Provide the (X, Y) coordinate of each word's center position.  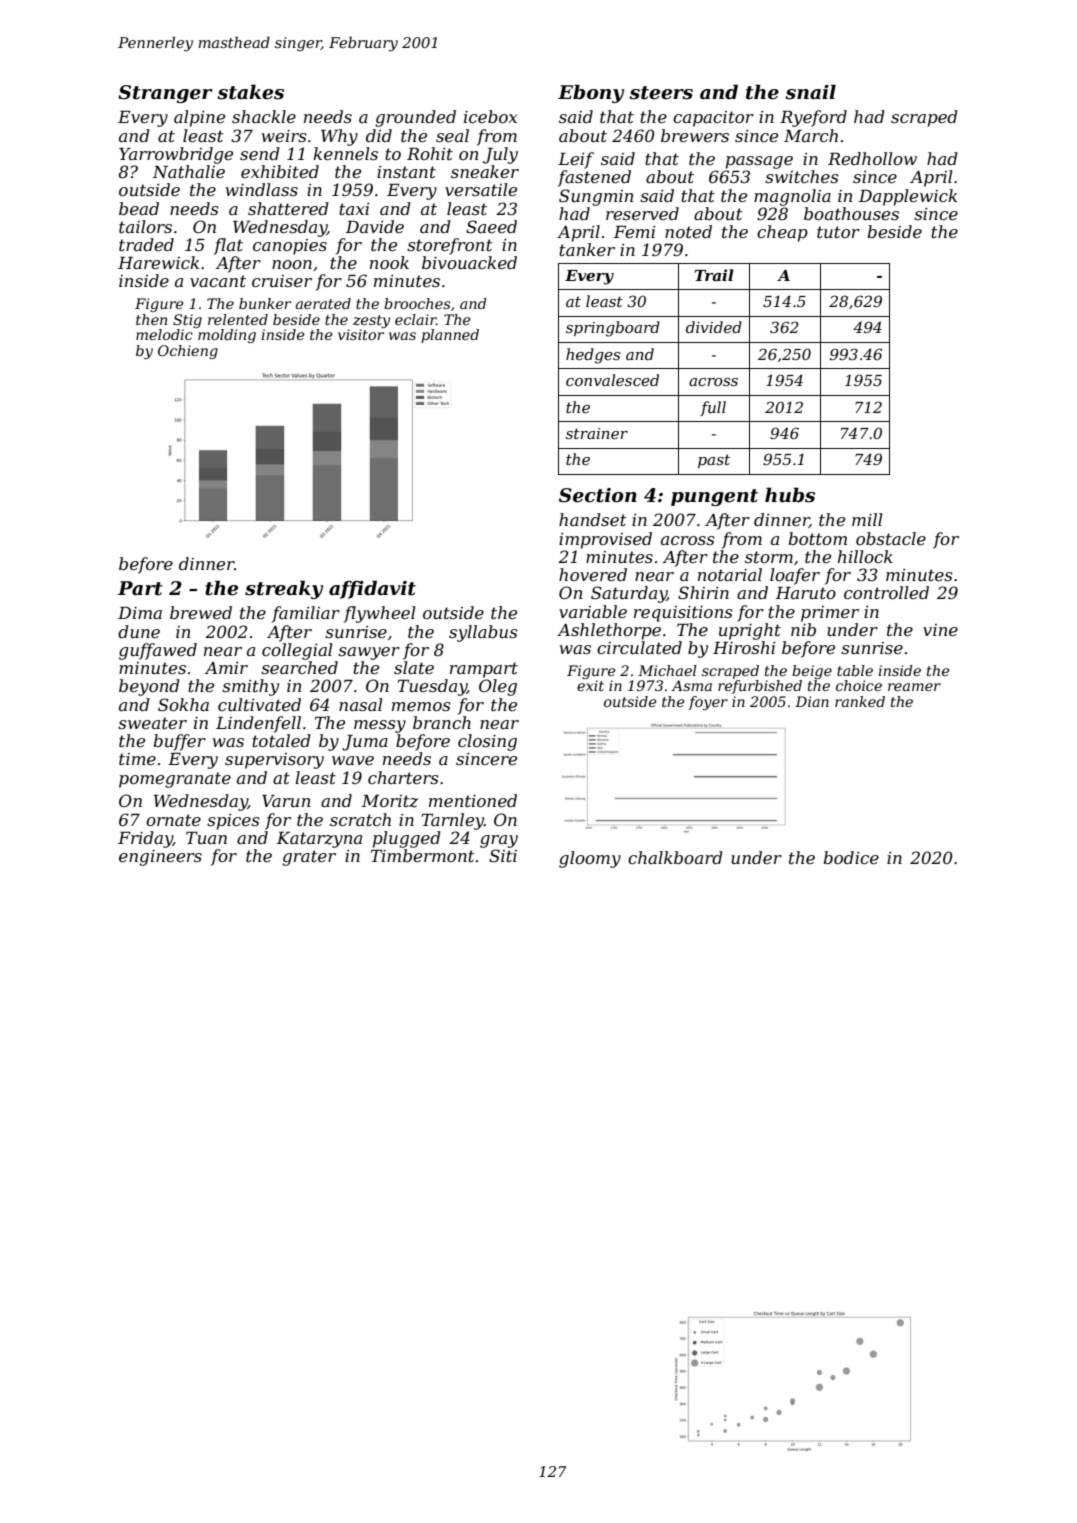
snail (810, 92)
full (713, 408)
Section (598, 495)
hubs (790, 495)
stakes (250, 92)
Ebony (591, 93)
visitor (361, 334)
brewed (201, 612)
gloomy (590, 859)
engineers (160, 858)
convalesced (612, 380)
